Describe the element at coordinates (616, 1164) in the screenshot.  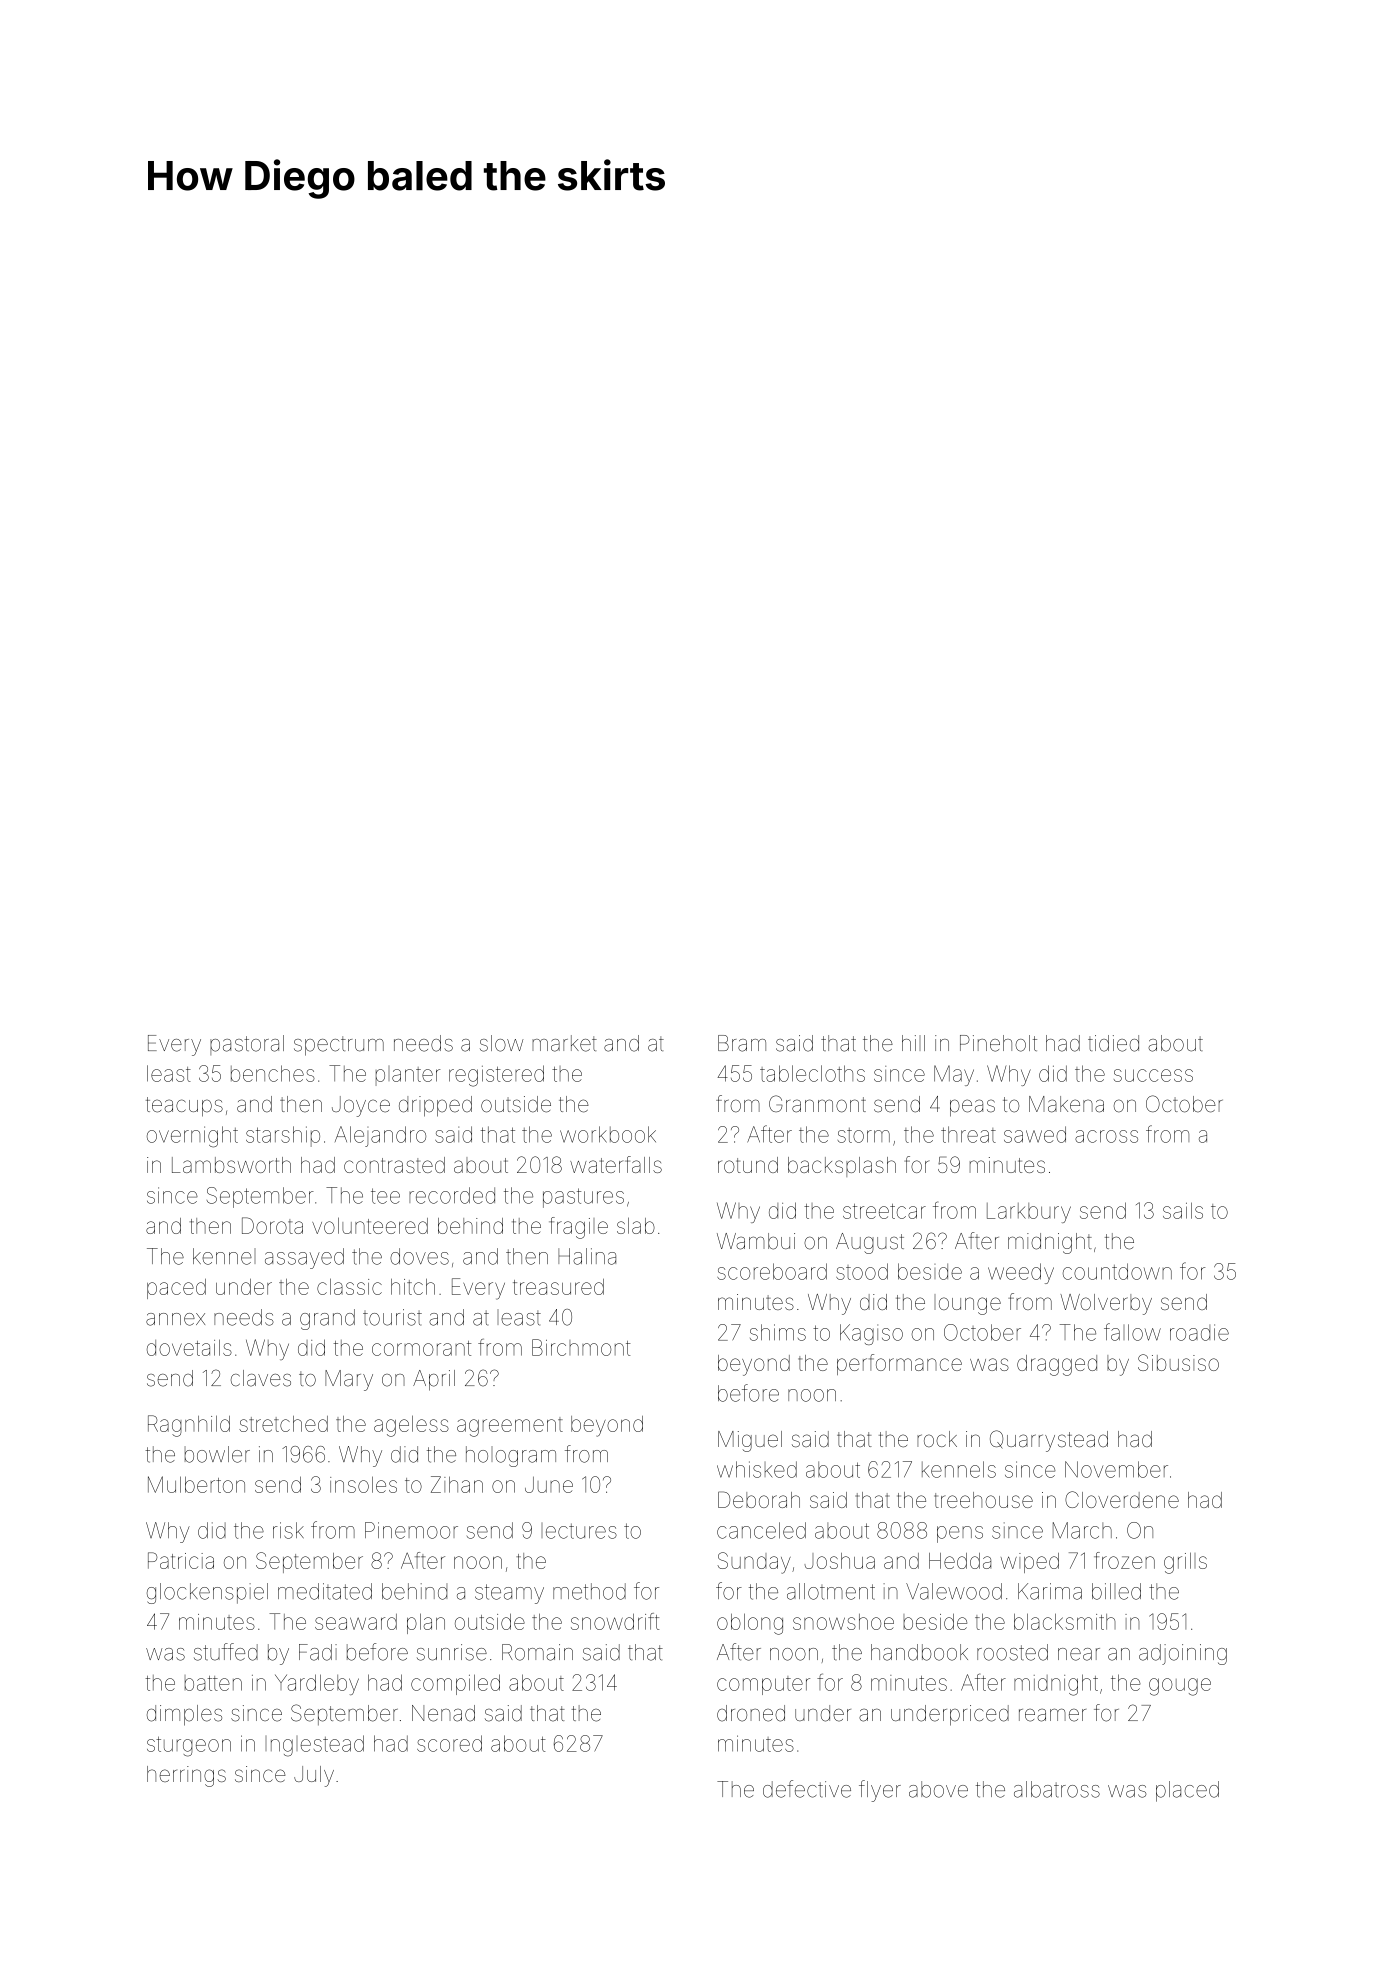
I see `waterfalls` at that location.
